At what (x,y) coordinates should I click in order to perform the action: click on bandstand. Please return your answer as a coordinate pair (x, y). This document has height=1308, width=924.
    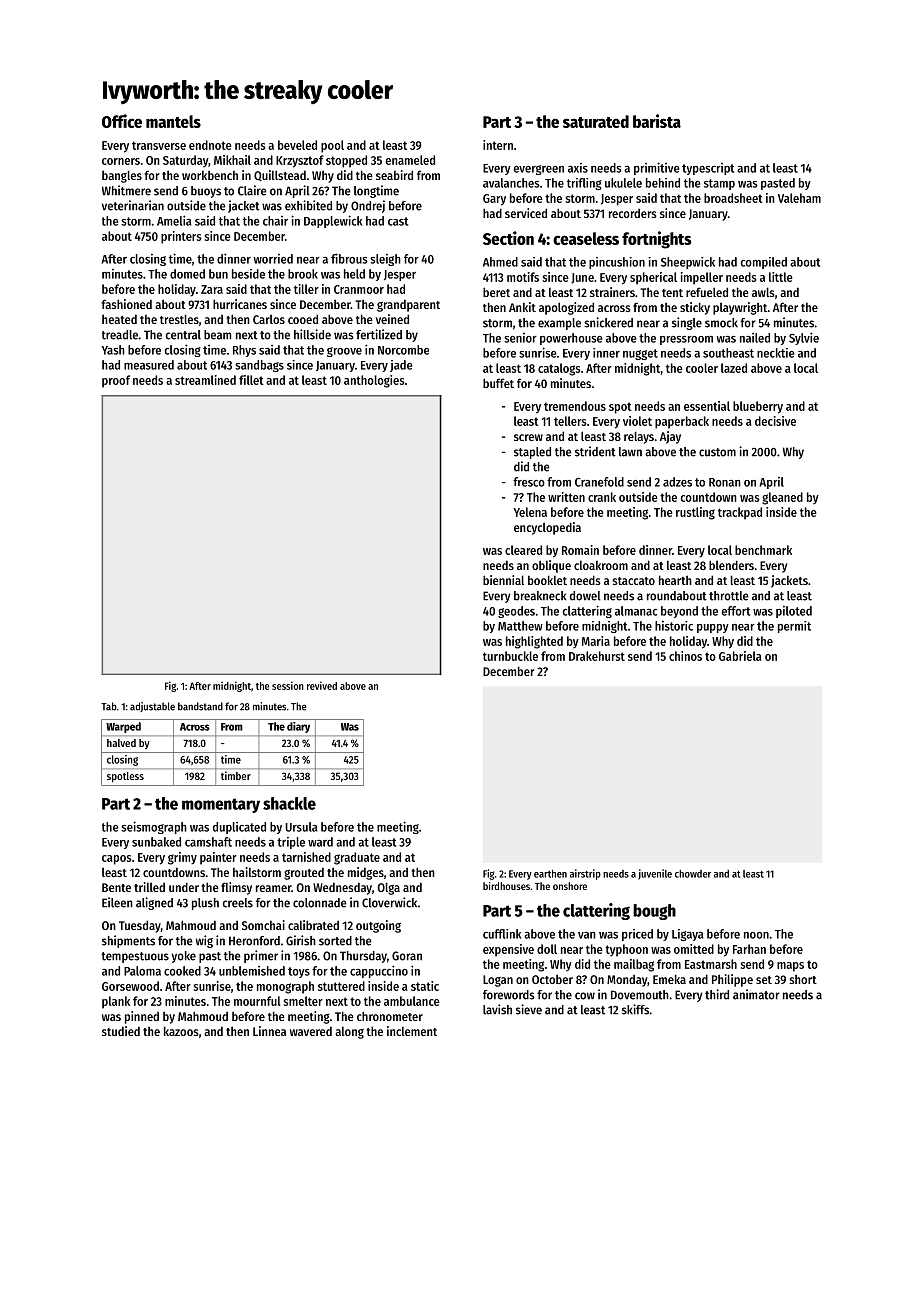
    Looking at the image, I should click on (200, 706).
